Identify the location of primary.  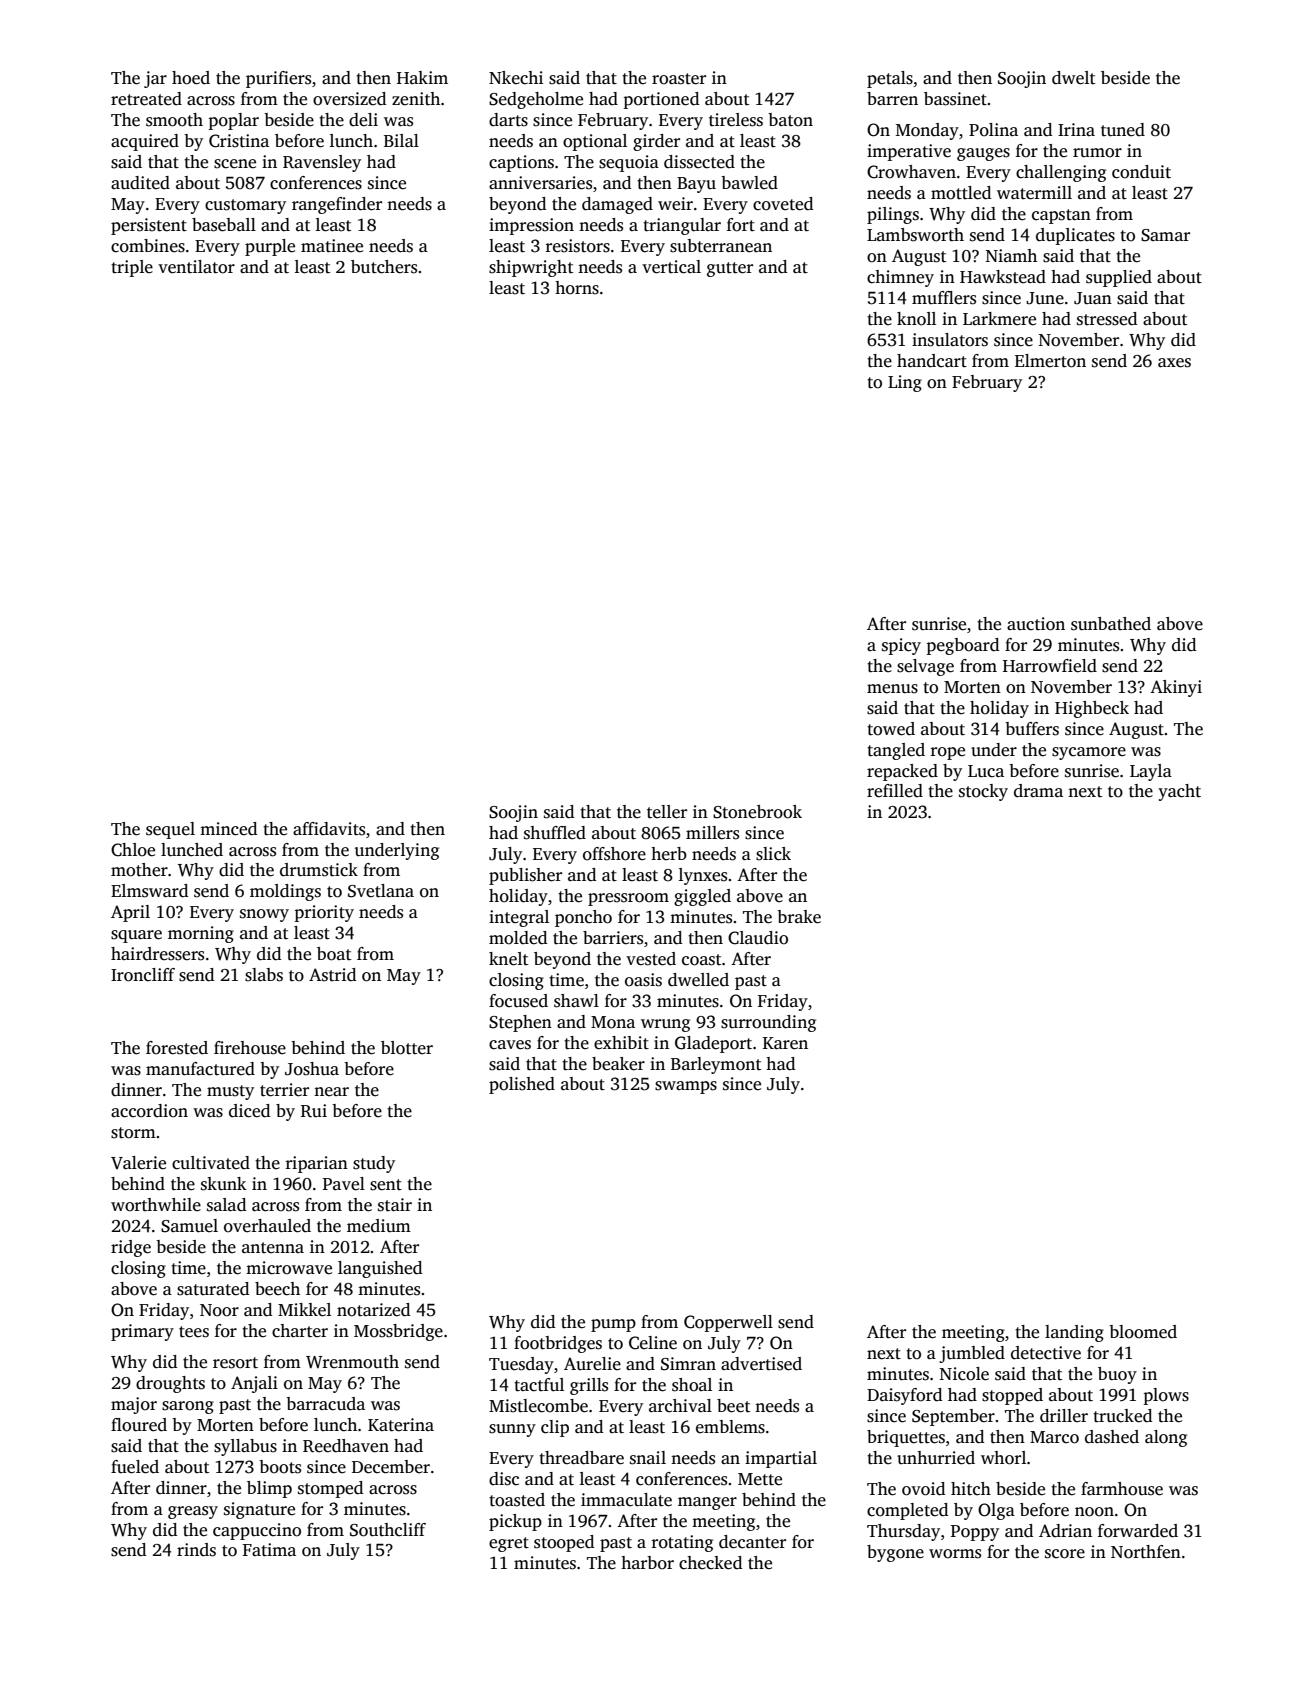
(142, 1332).
